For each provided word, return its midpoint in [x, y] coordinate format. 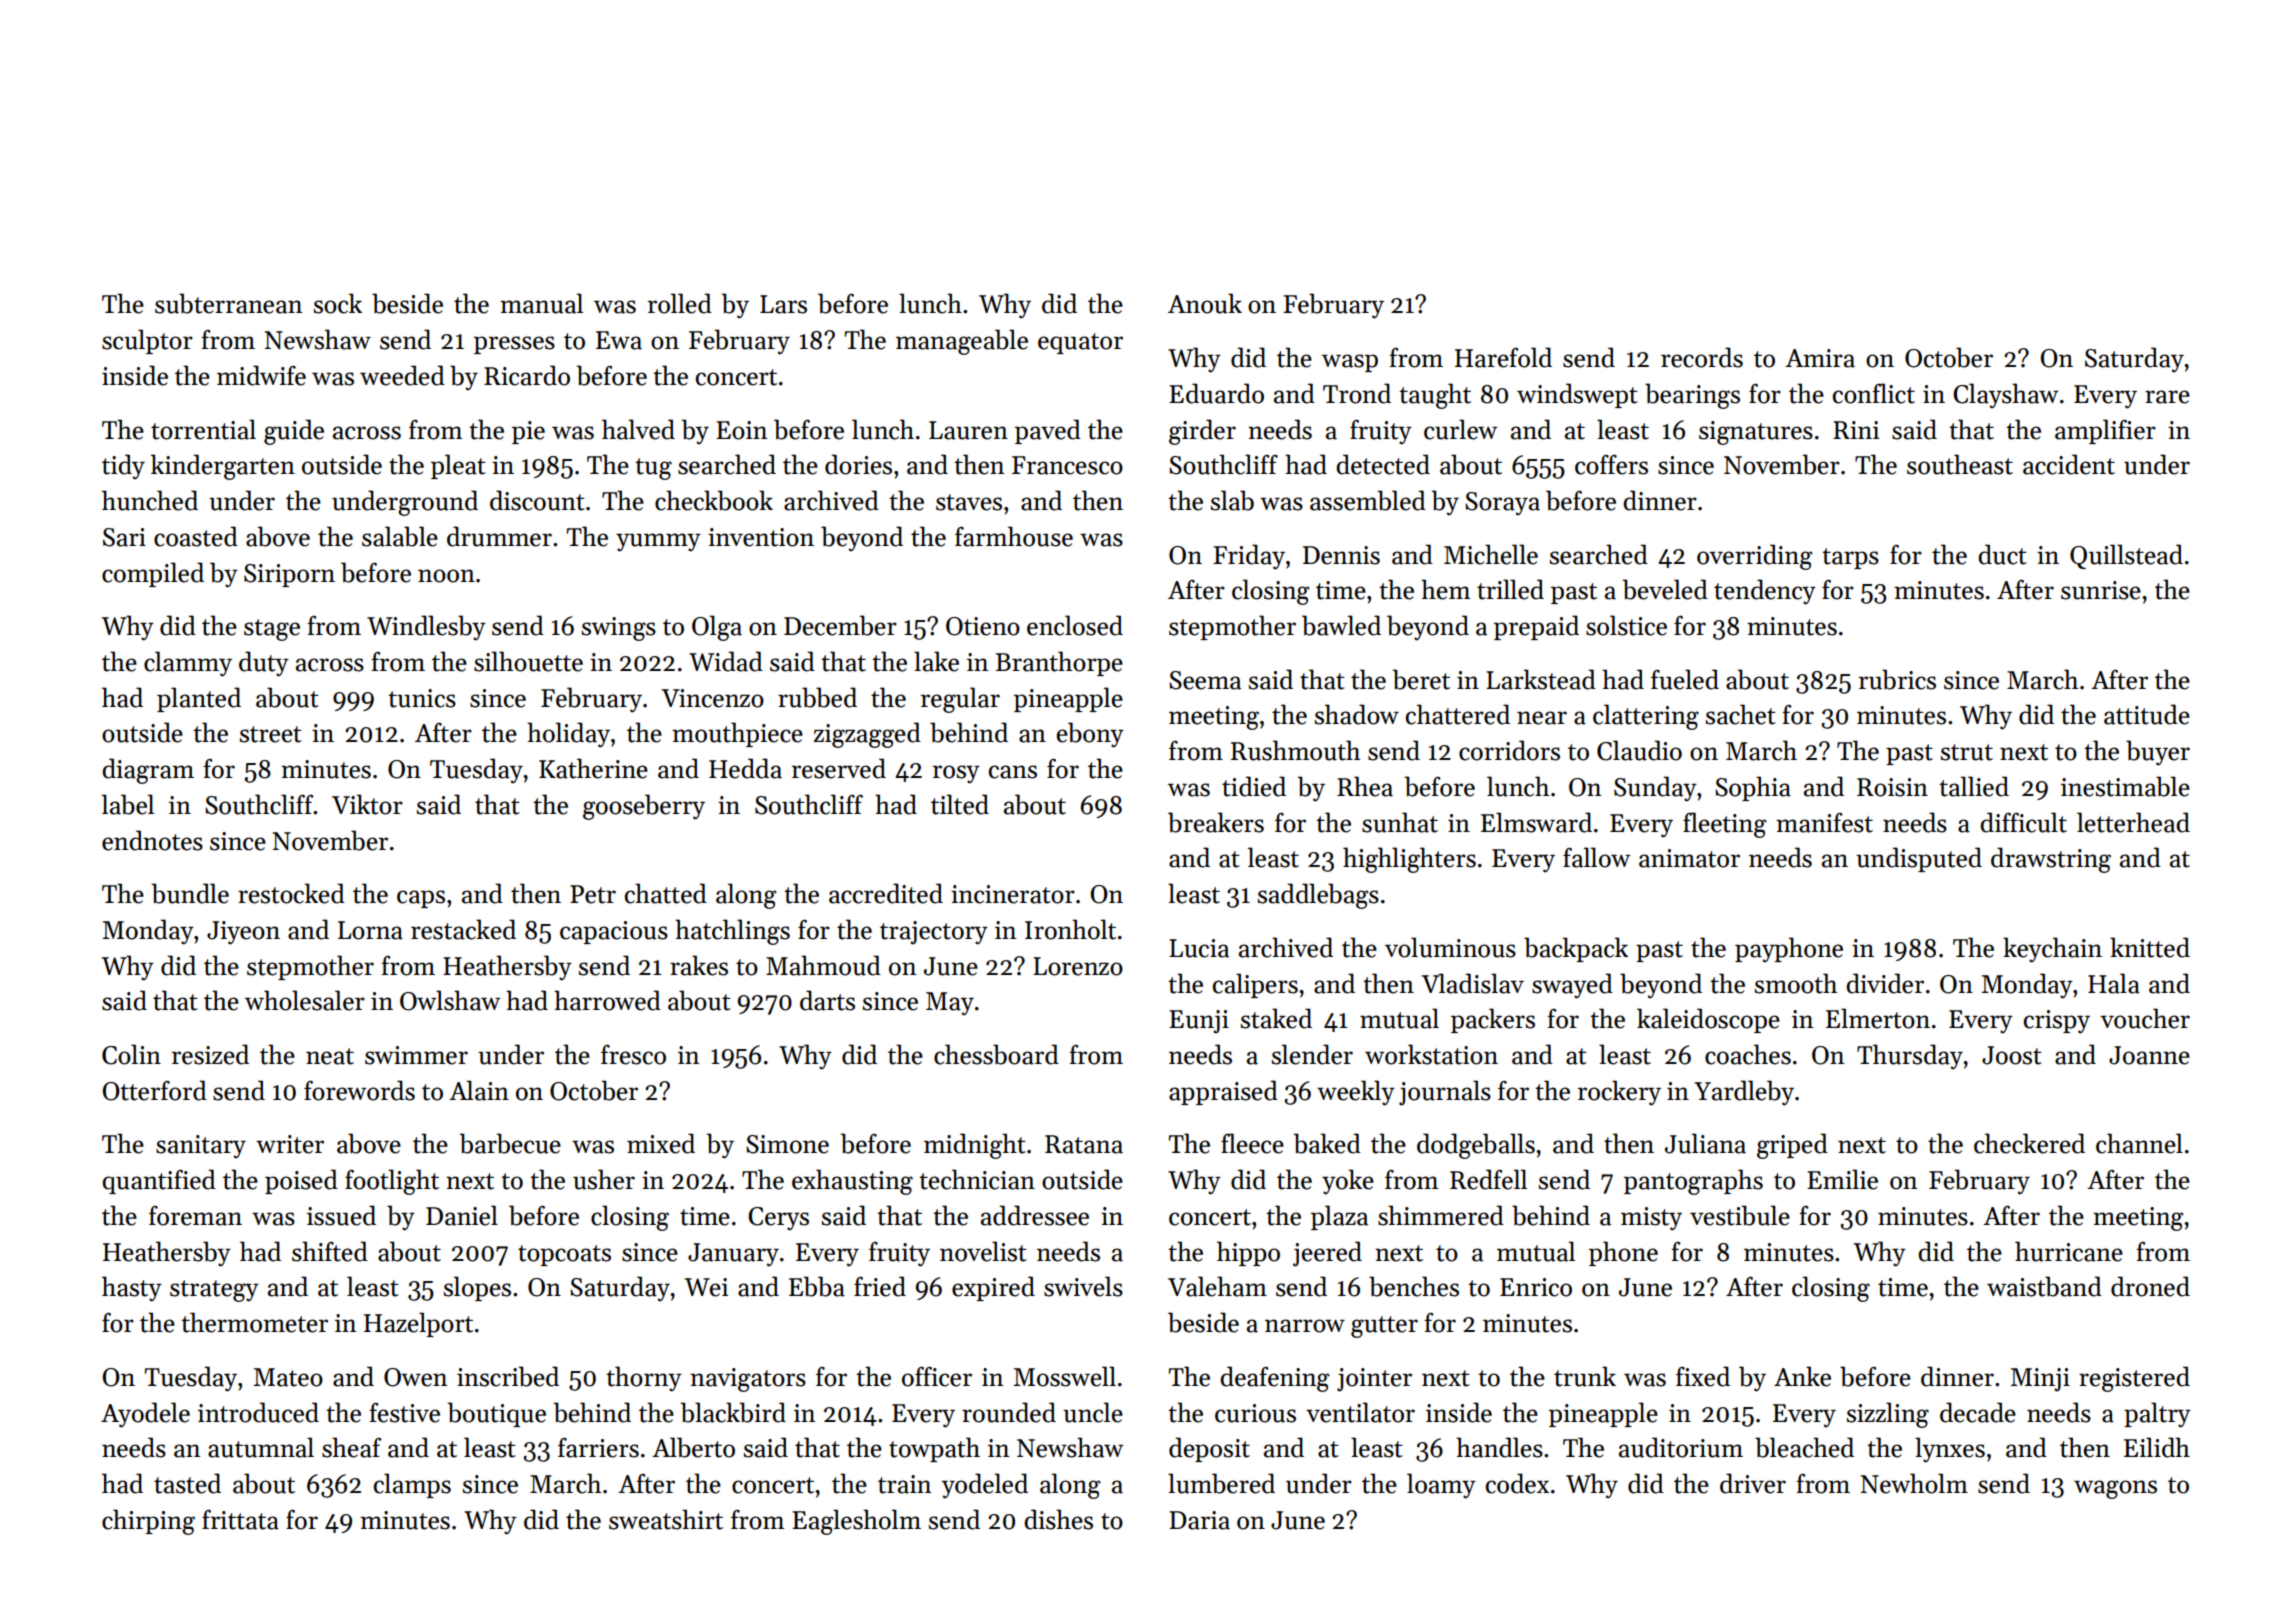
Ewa [619, 340]
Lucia [1199, 948]
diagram [148, 771]
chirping [148, 1522]
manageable [962, 342]
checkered [2029, 1143]
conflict [1874, 393]
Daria [1199, 1520]
